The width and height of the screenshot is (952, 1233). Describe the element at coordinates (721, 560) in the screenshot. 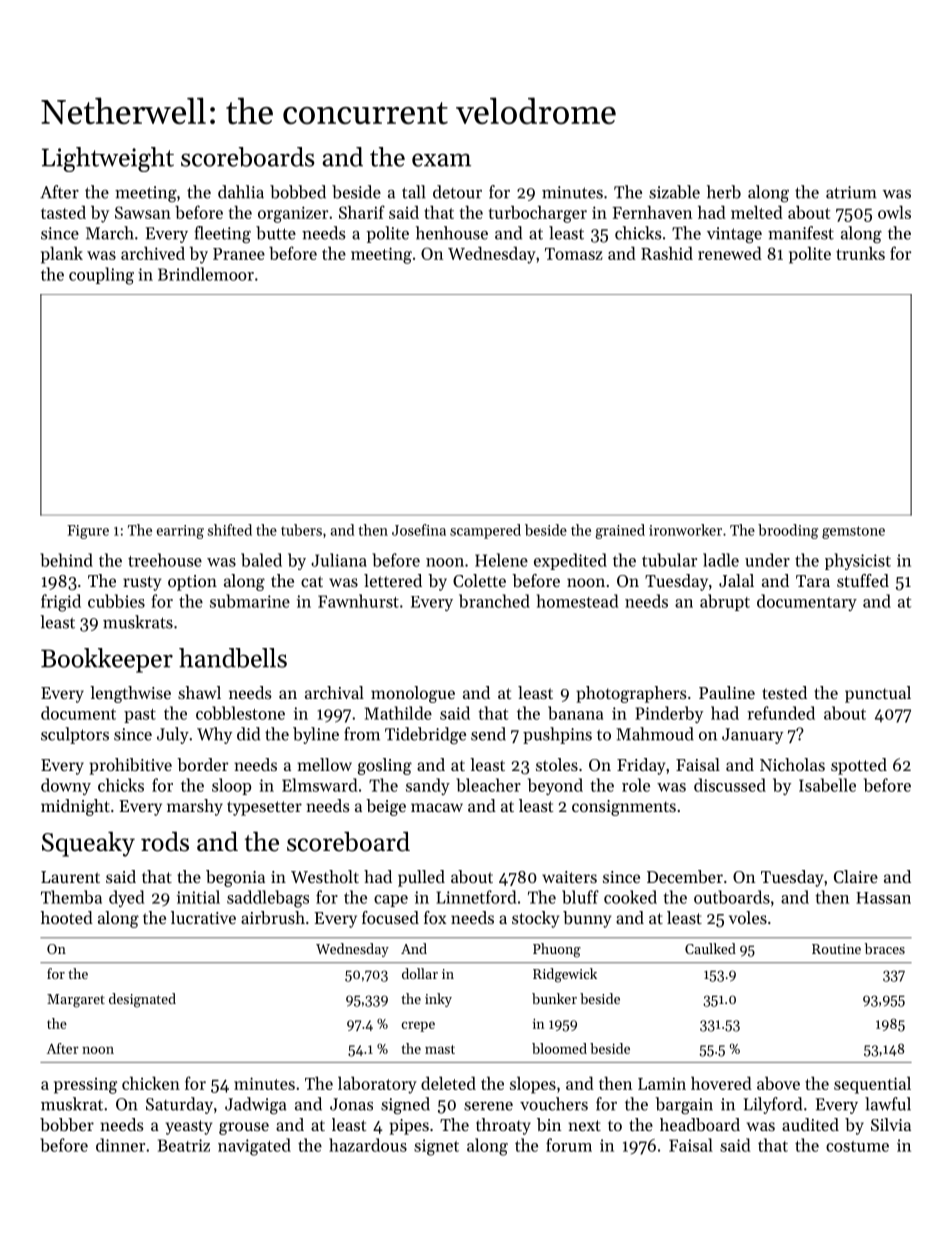

I see `ladle` at that location.
